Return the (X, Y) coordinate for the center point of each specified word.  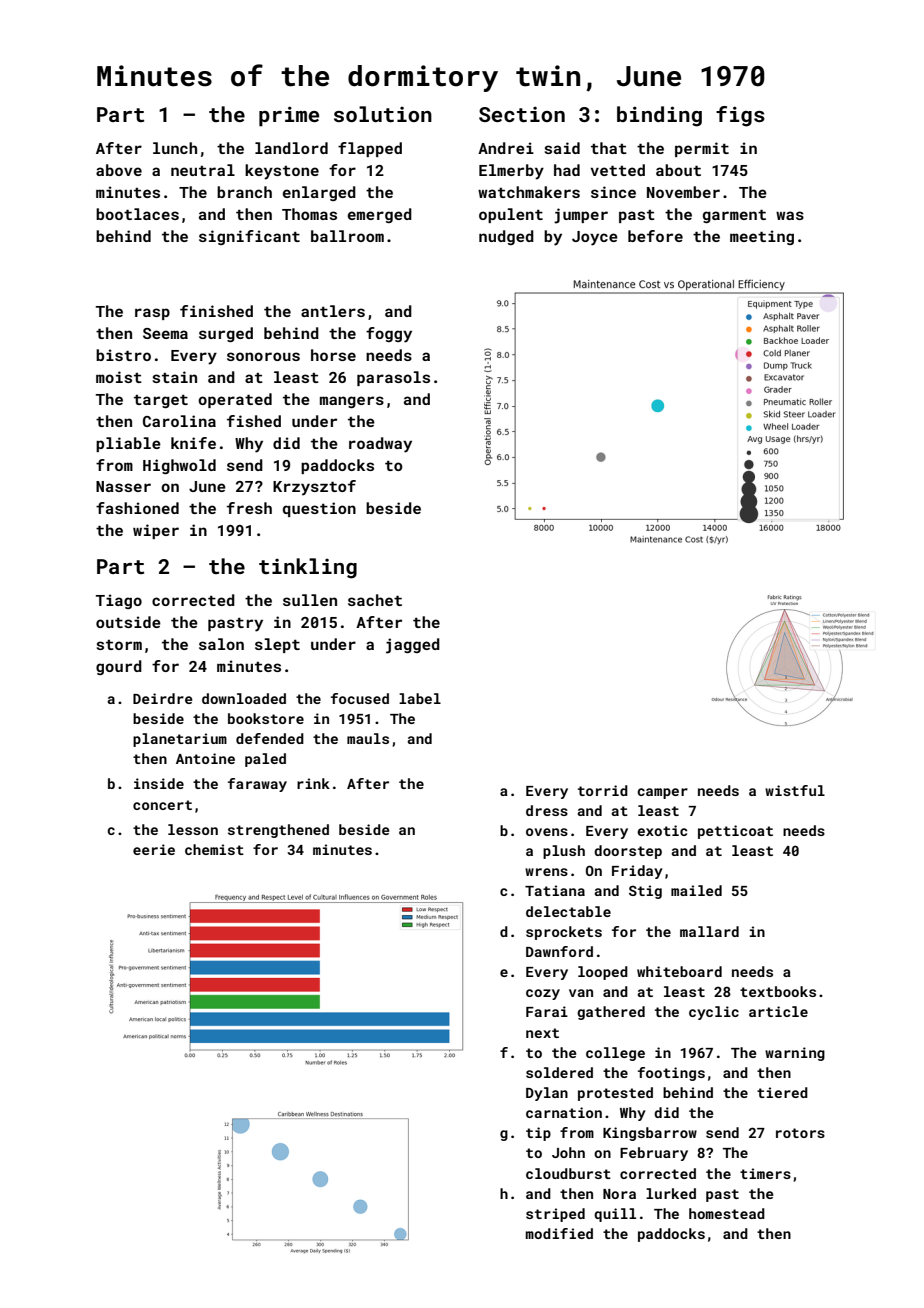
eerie (154, 849)
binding (659, 116)
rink (313, 783)
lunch (175, 148)
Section (522, 114)
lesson (193, 829)
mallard (709, 931)
